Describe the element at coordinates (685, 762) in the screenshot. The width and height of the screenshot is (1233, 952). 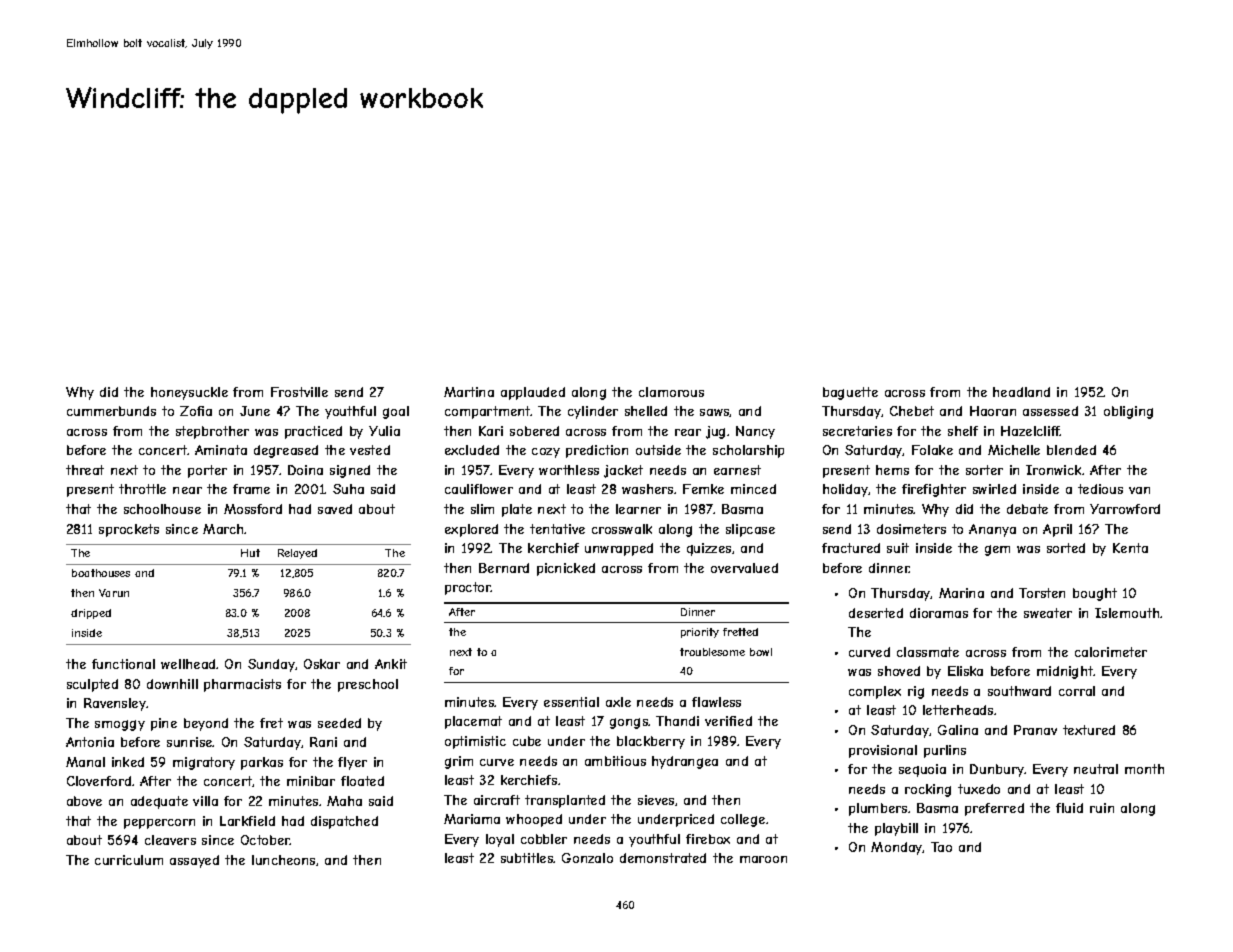
I see `hydrangea` at that location.
